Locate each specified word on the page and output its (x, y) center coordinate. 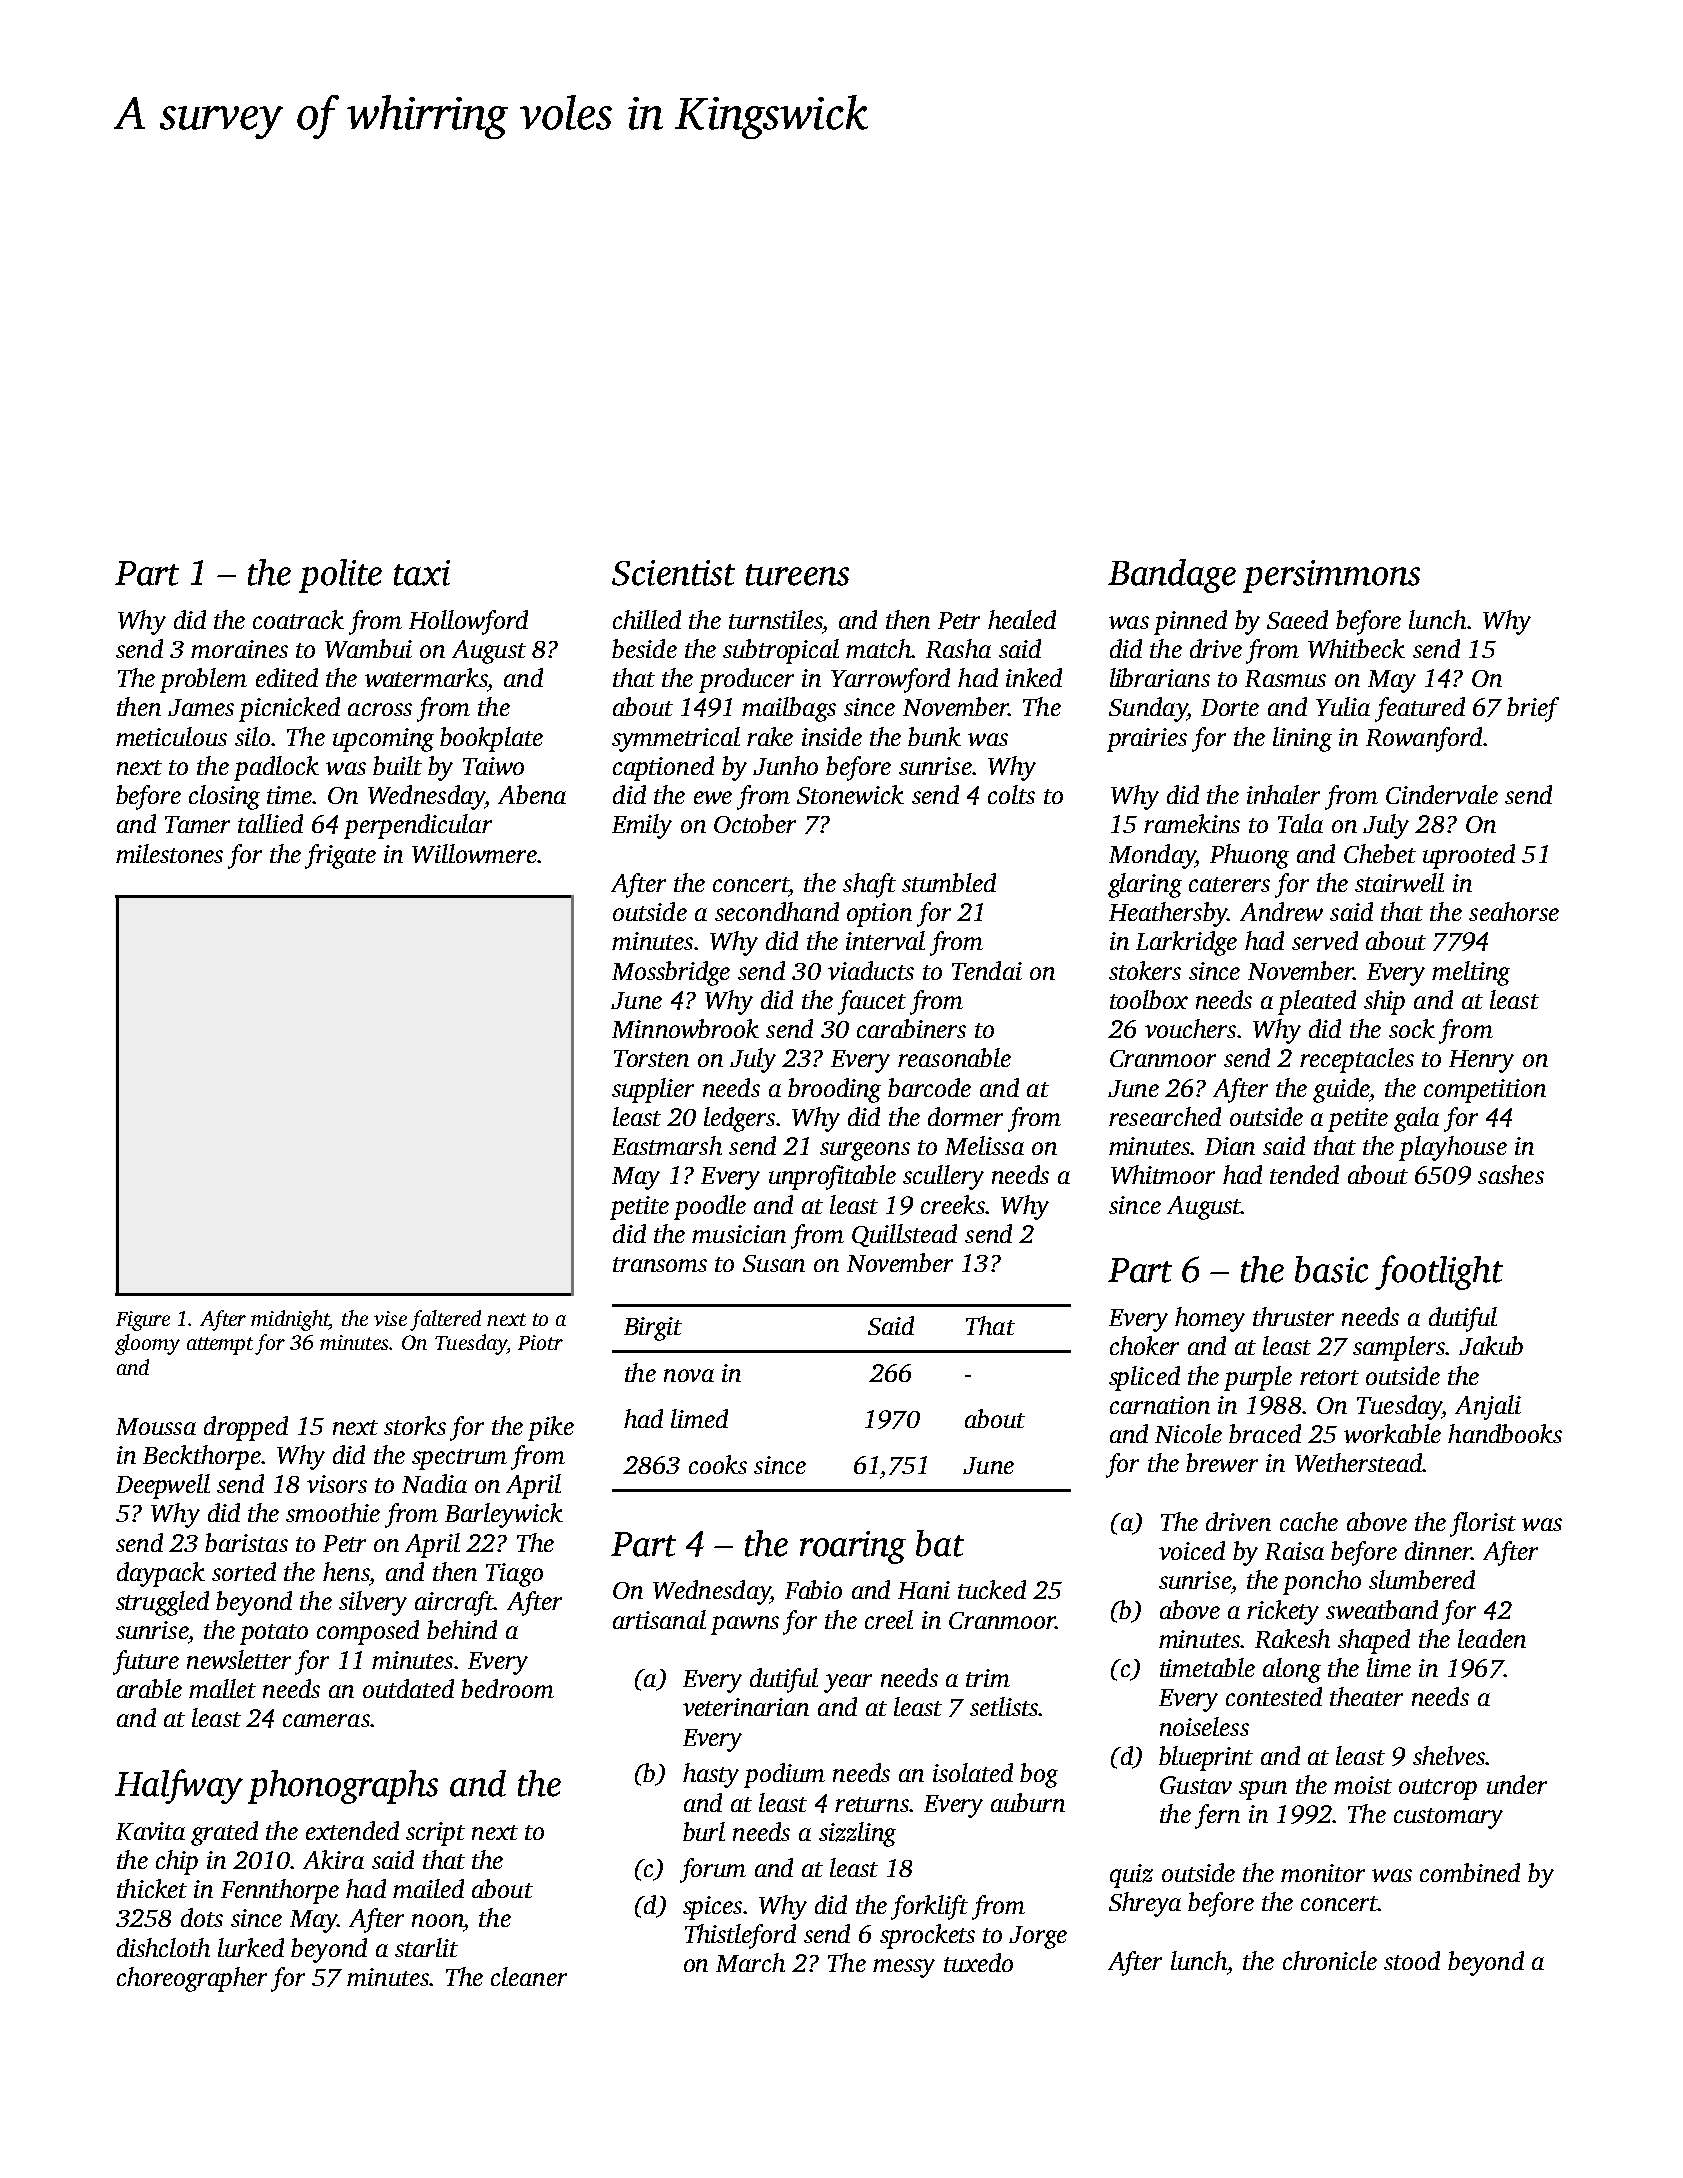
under (1517, 1784)
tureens (797, 575)
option (879, 915)
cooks (718, 1464)
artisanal (659, 1619)
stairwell (1399, 882)
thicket (152, 1888)
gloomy (147, 1344)
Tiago (514, 1575)
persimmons (1331, 576)
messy (904, 1968)
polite (340, 576)
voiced (1192, 1550)
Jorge (1038, 1937)
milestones (169, 853)
